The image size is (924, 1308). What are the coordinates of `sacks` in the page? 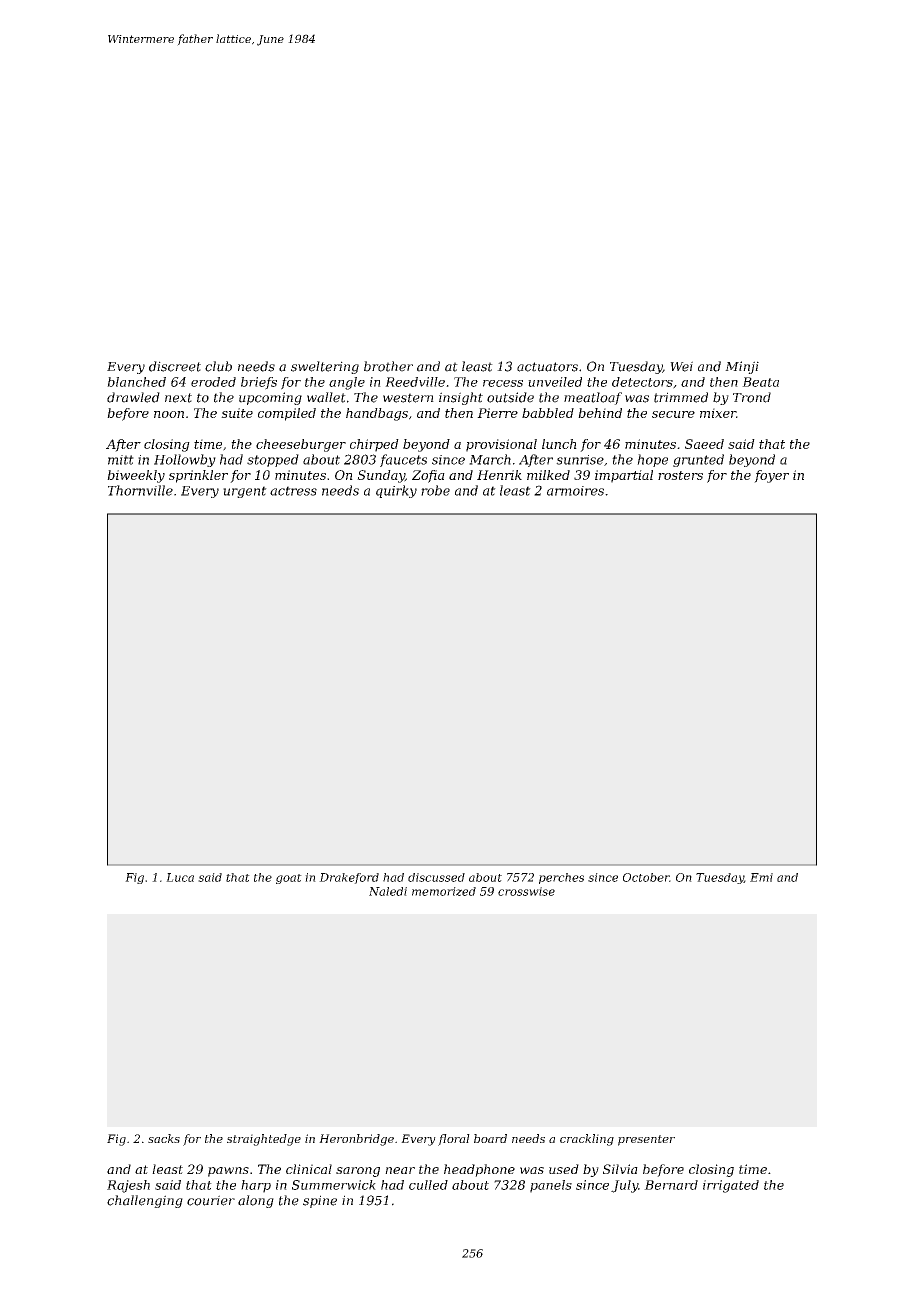 It's located at (164, 1138).
